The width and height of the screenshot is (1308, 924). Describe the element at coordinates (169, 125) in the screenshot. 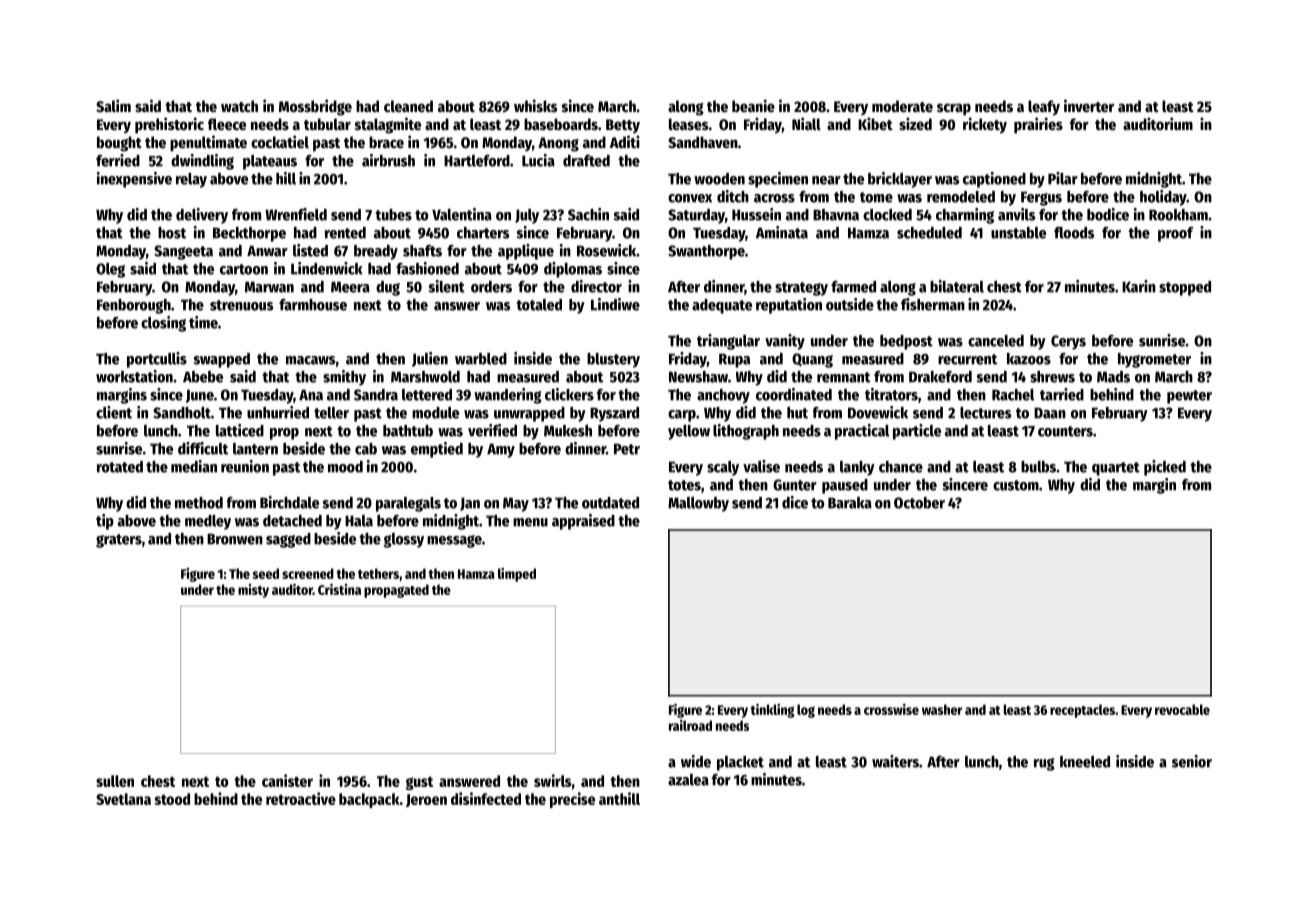

I see `prehistoric` at that location.
